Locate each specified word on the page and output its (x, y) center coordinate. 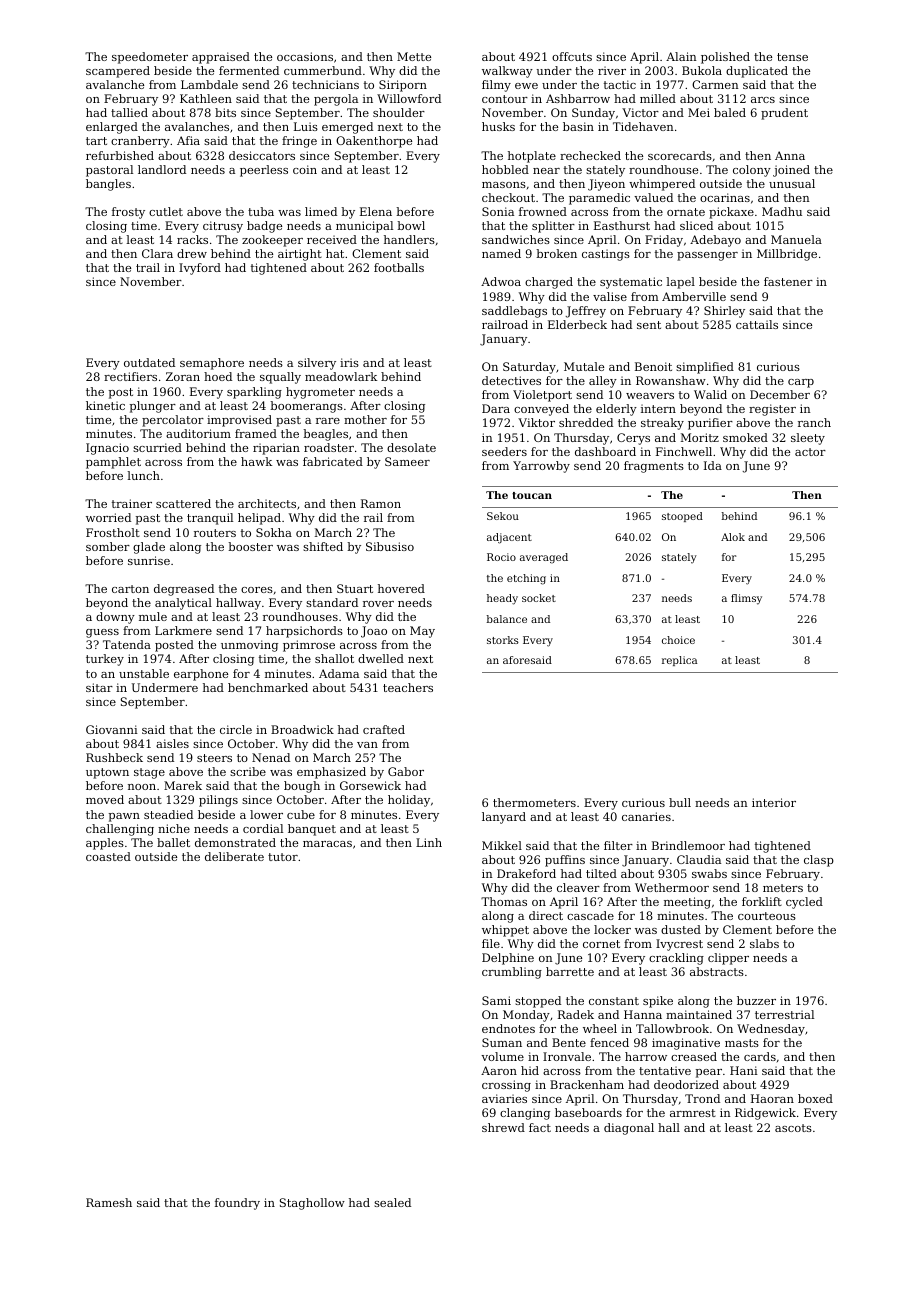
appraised (221, 58)
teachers (408, 687)
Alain (681, 56)
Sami (496, 1000)
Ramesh (109, 1202)
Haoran (772, 1098)
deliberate (234, 856)
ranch (814, 422)
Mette (414, 56)
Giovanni (112, 729)
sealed (392, 1202)
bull (680, 802)
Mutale (584, 366)
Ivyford (200, 269)
